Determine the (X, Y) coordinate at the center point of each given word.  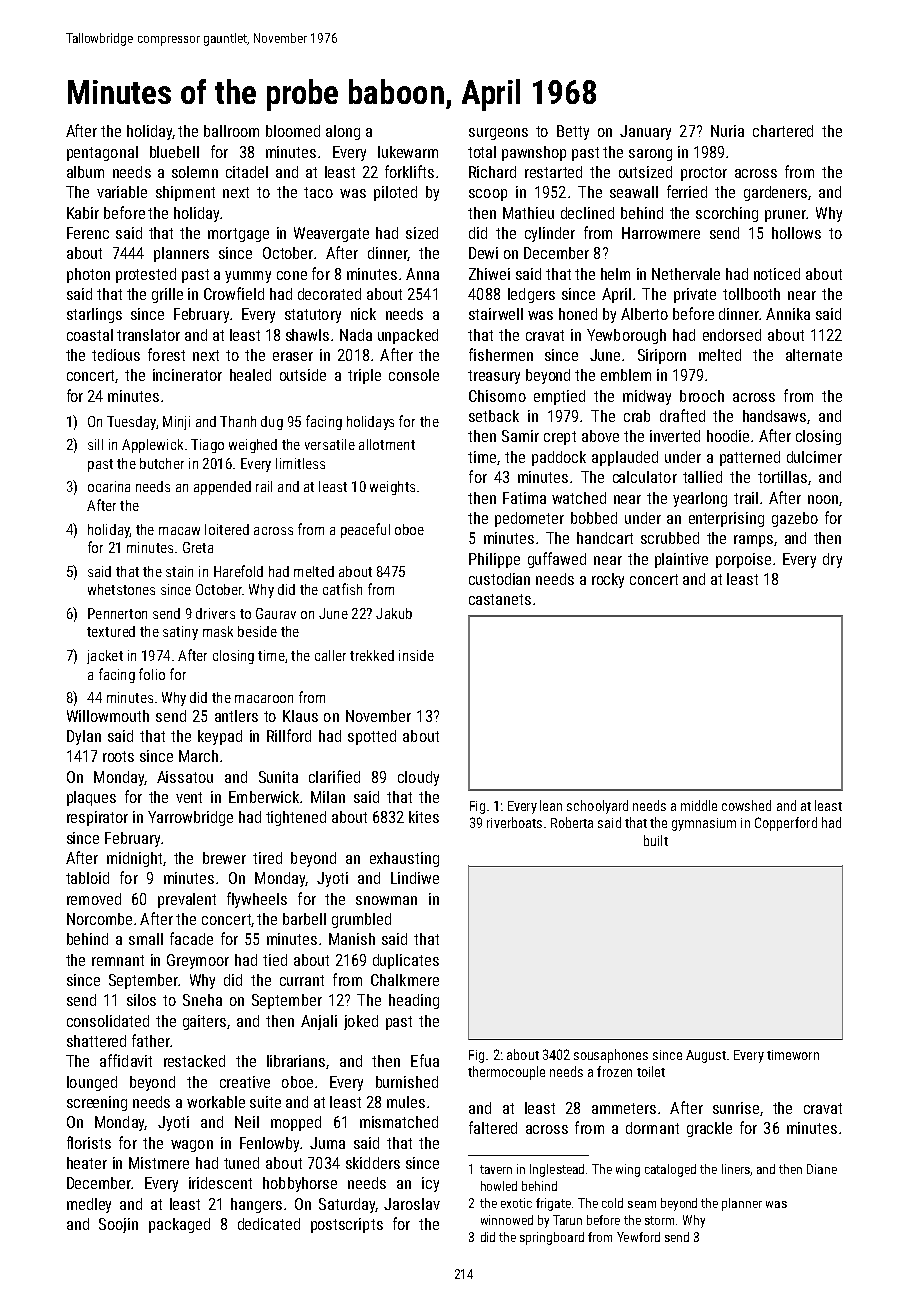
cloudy (418, 778)
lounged (92, 1083)
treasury (494, 377)
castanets (500, 599)
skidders (373, 1163)
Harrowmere (661, 233)
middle (699, 805)
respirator (97, 818)
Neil (247, 1122)
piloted (395, 193)
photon (88, 275)
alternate (814, 355)
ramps (753, 541)
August (706, 1056)
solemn (195, 172)
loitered (227, 529)
